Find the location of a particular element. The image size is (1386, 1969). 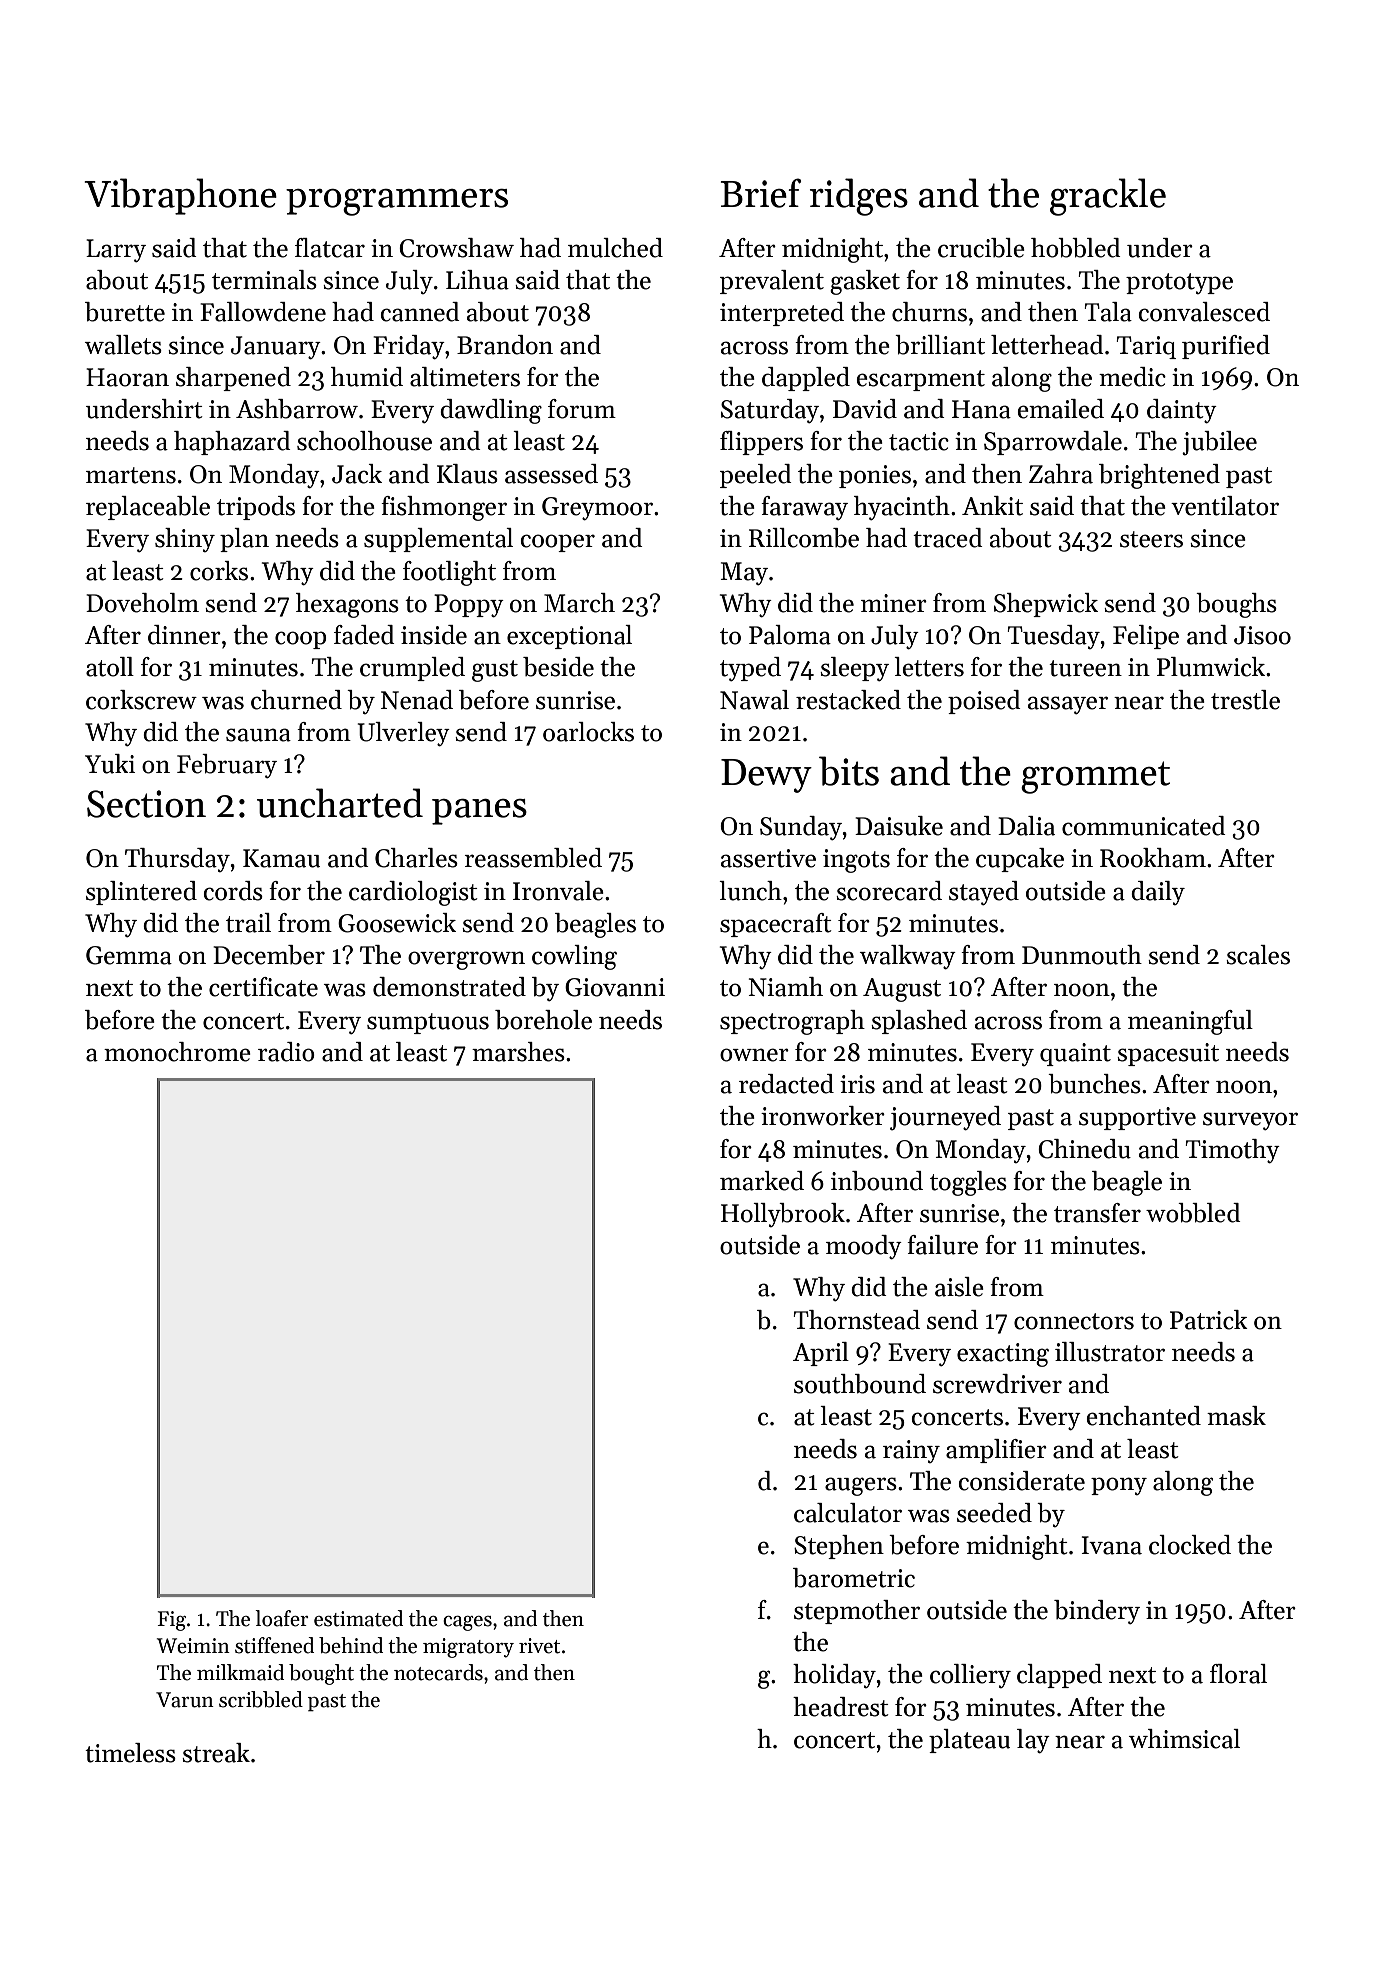

exceptional is located at coordinates (569, 637).
